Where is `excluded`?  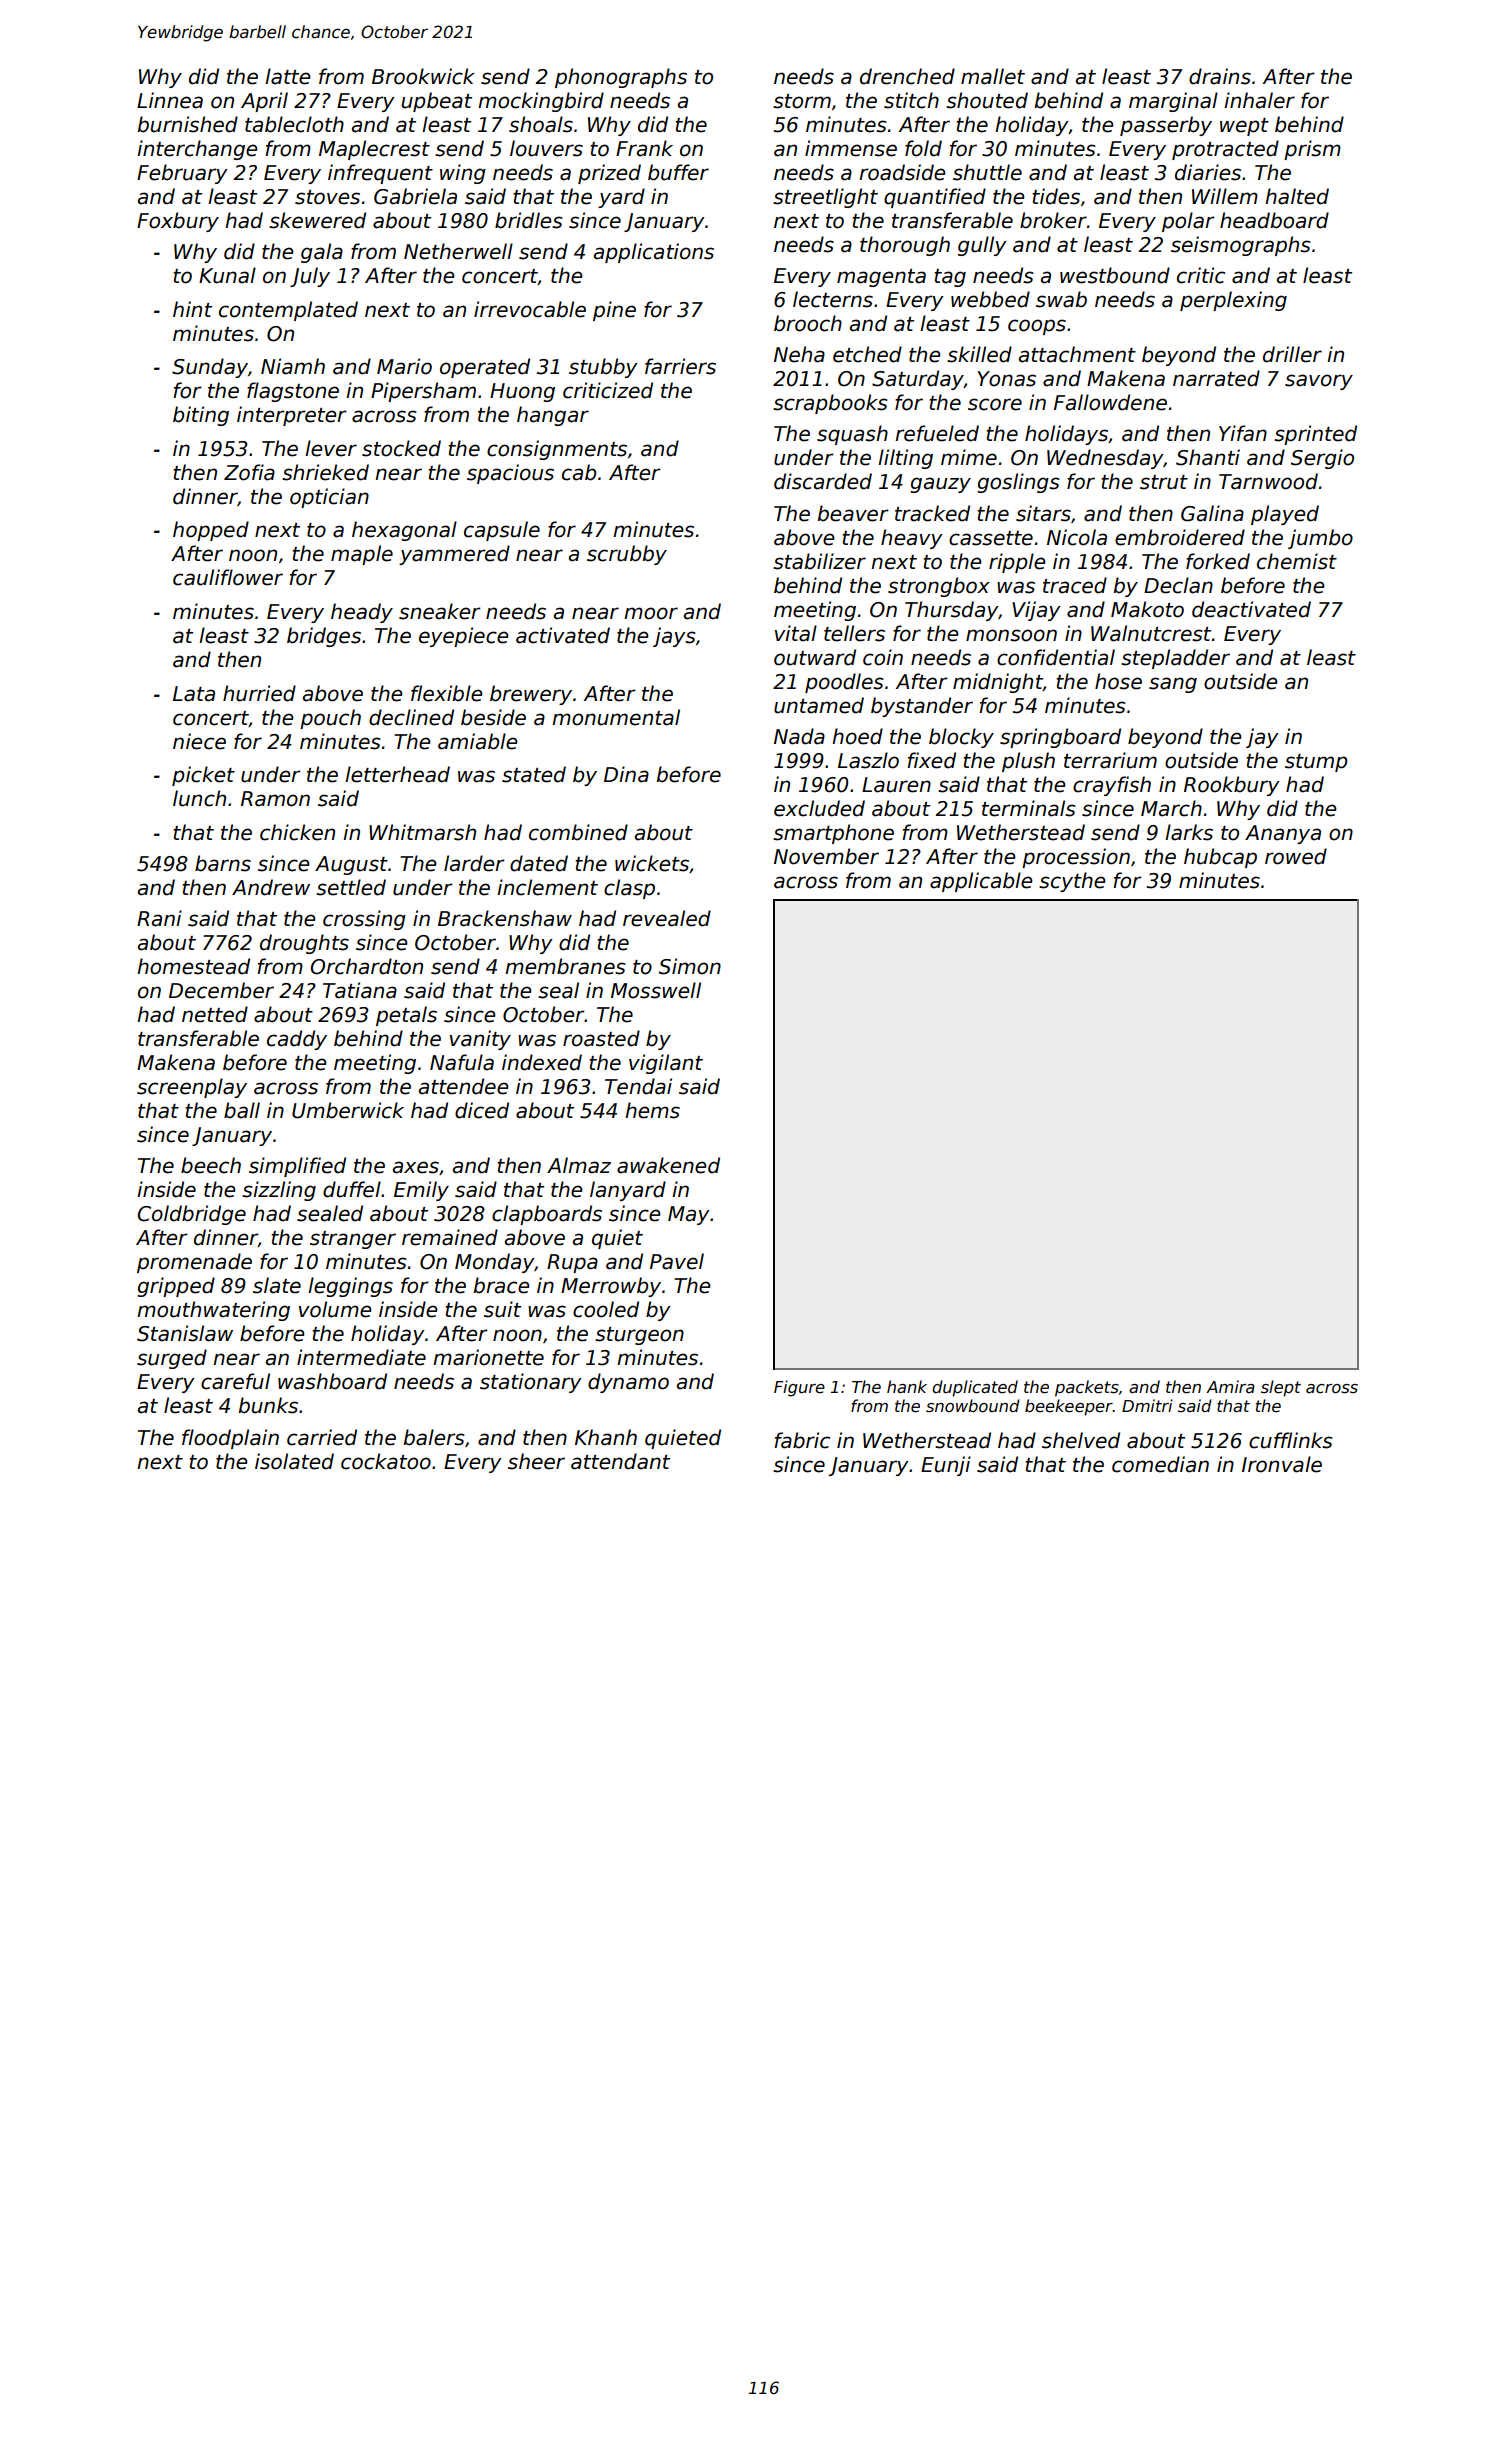 excluded is located at coordinates (819, 808).
